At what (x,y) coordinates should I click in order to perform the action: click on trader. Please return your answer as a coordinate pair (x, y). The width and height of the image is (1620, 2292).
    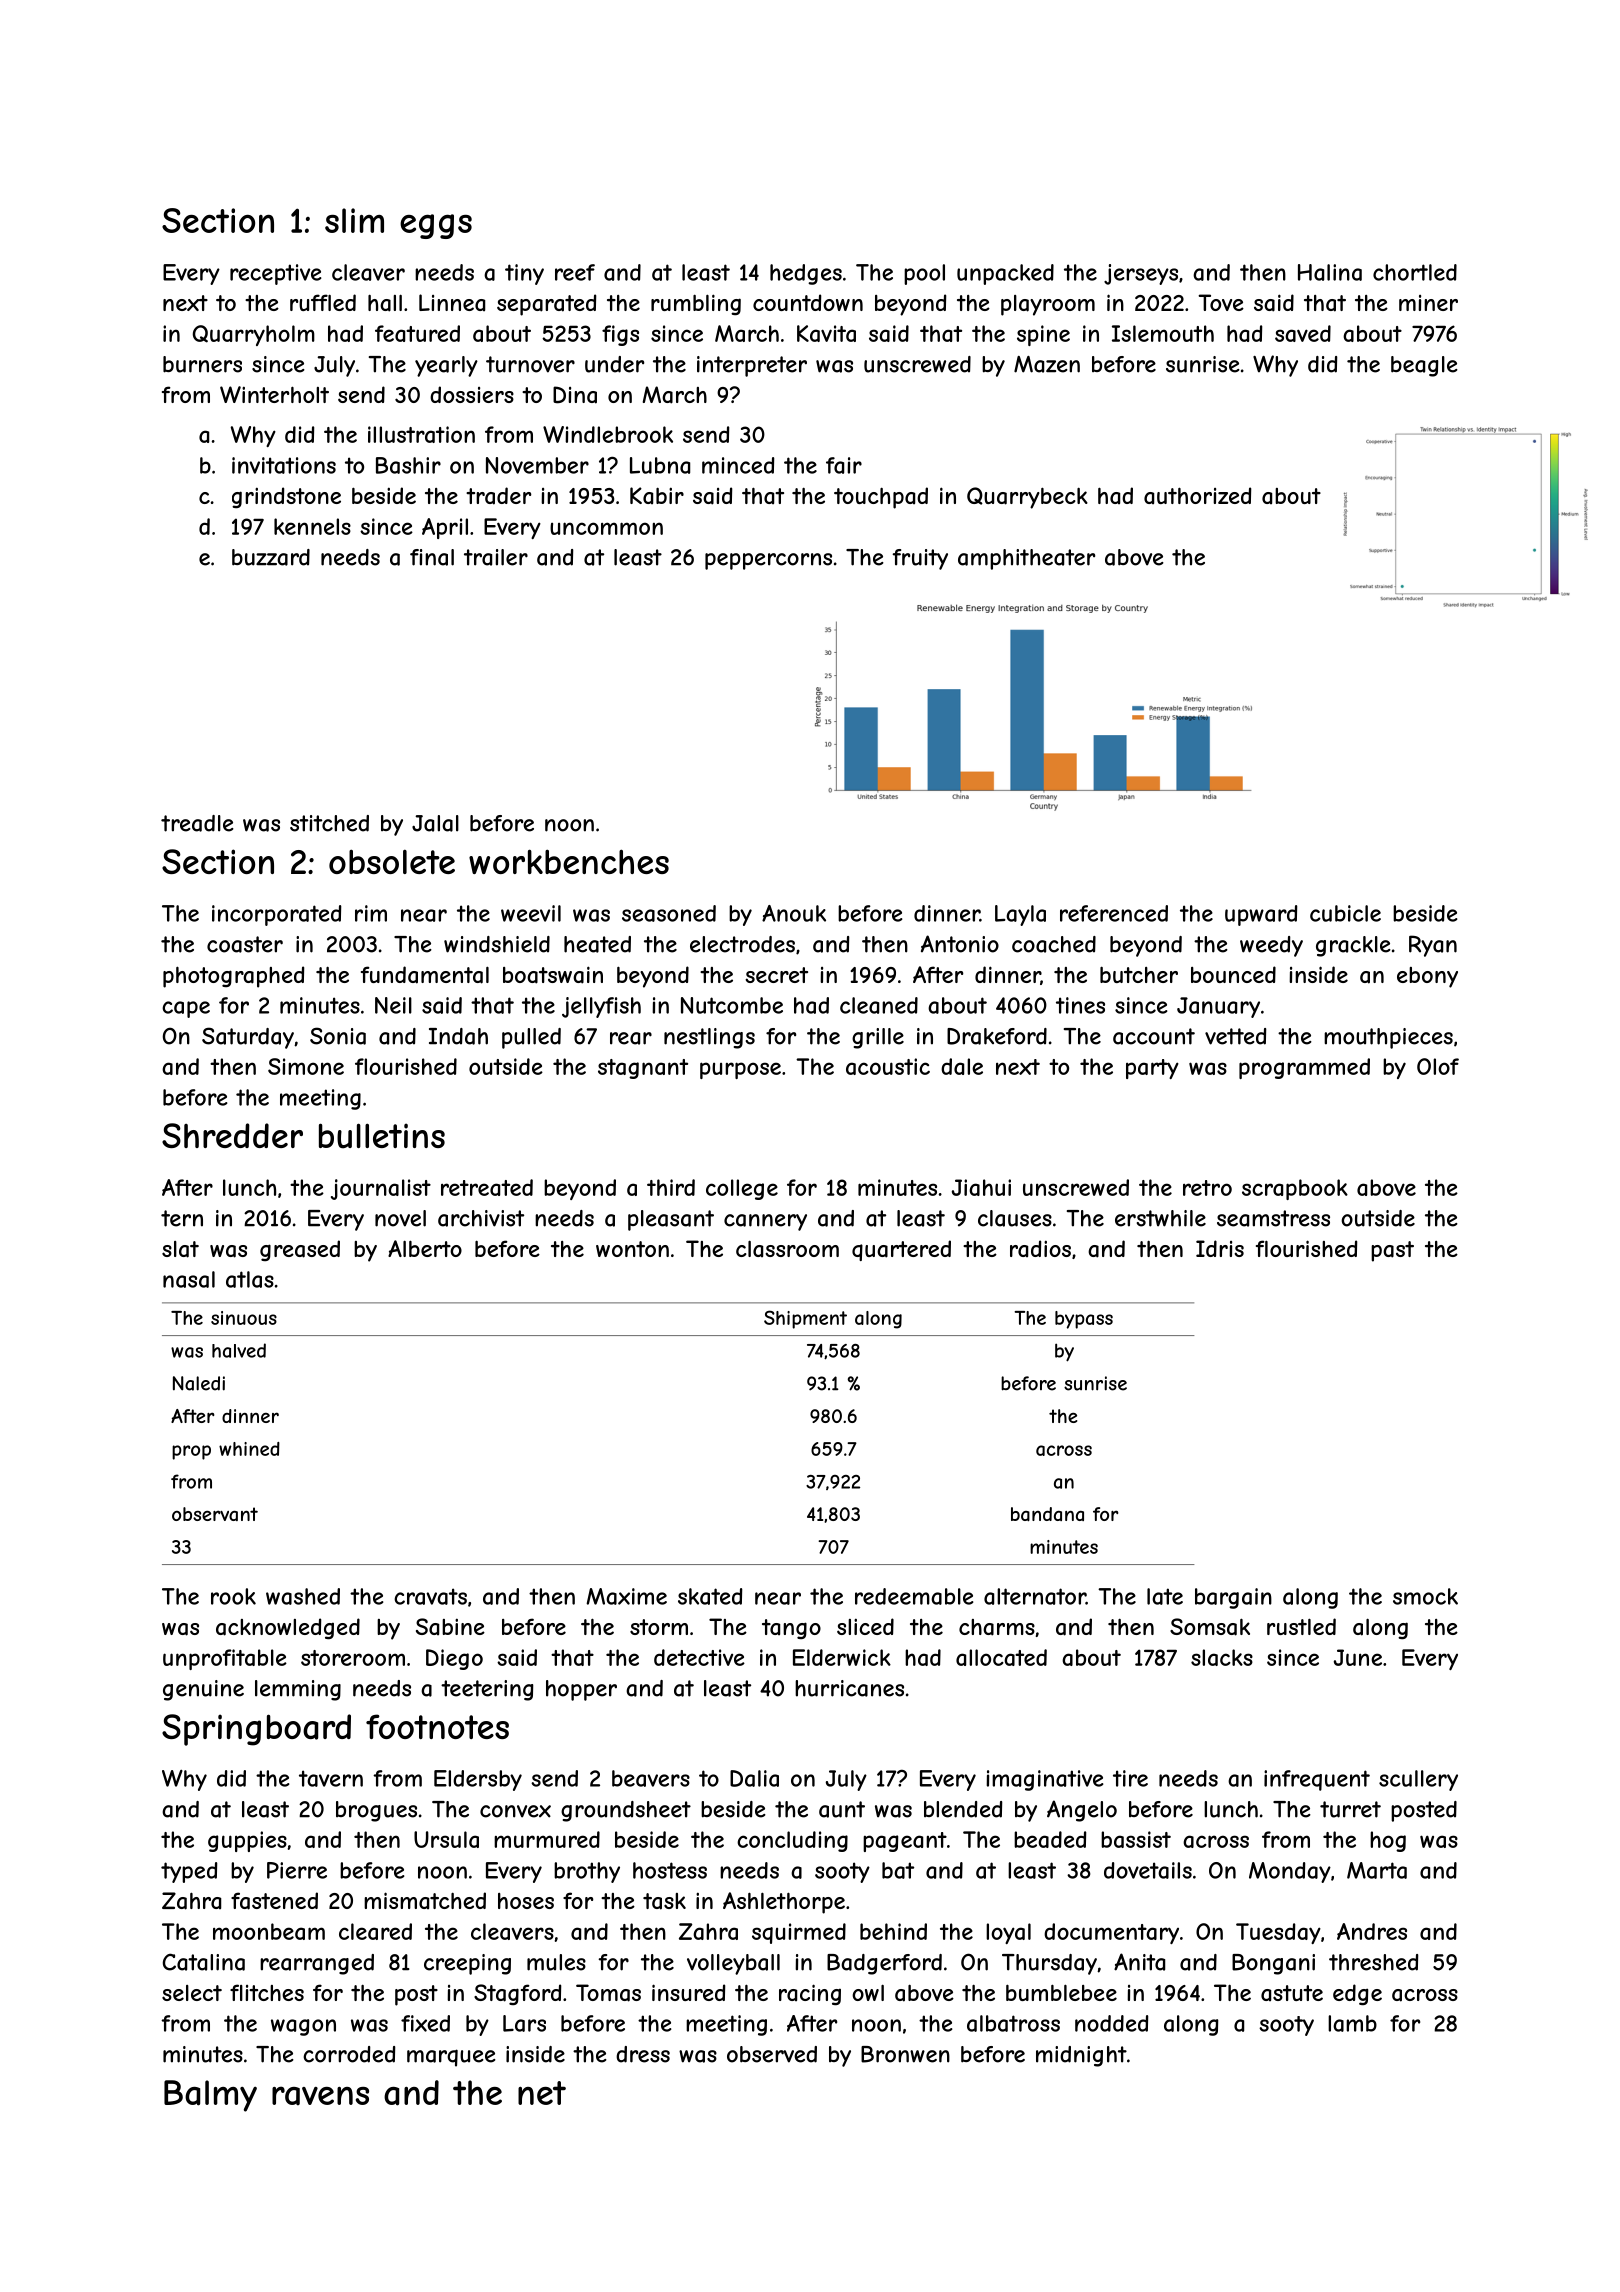
    Looking at the image, I should click on (498, 496).
